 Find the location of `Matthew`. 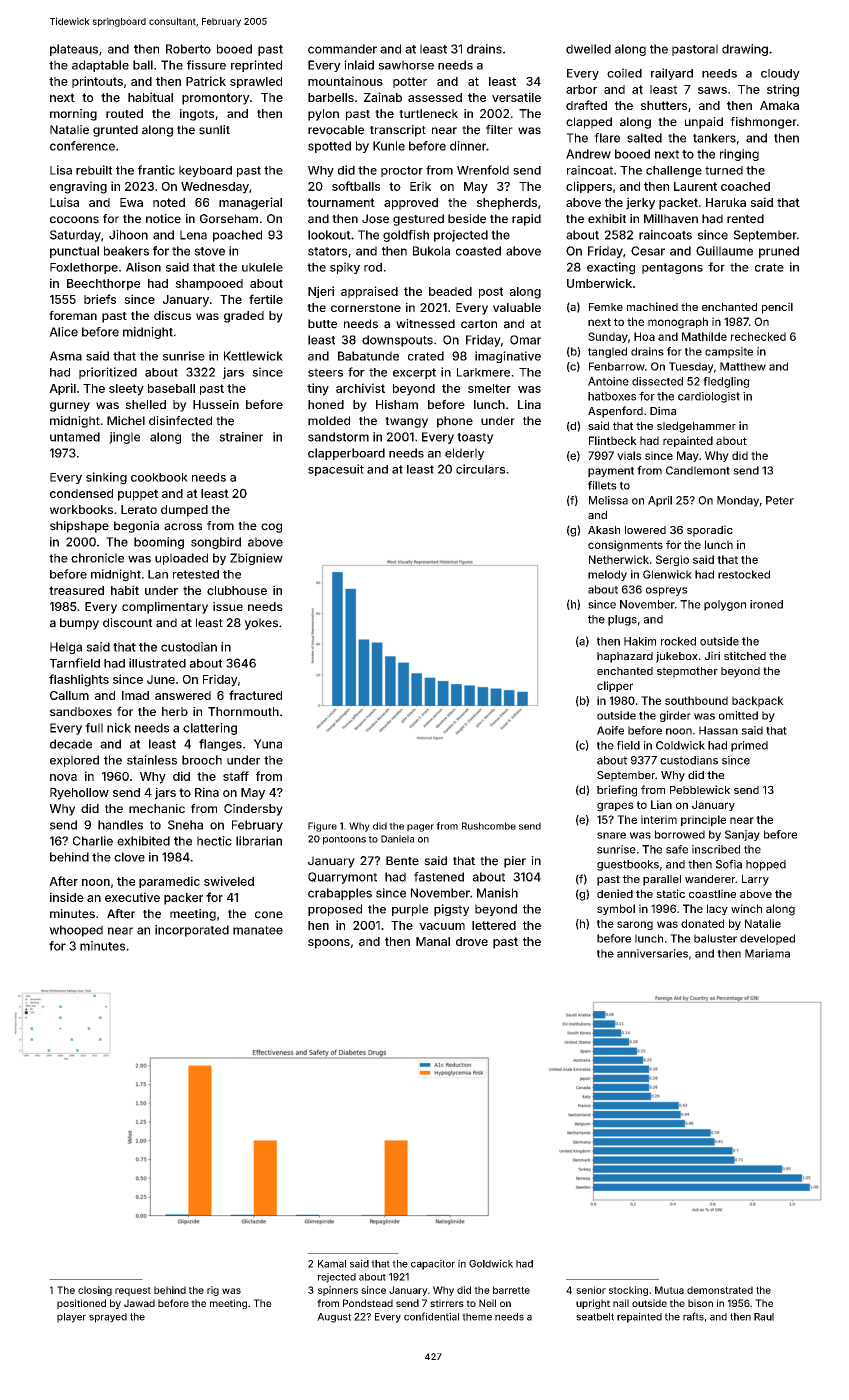

Matthew is located at coordinates (743, 366).
